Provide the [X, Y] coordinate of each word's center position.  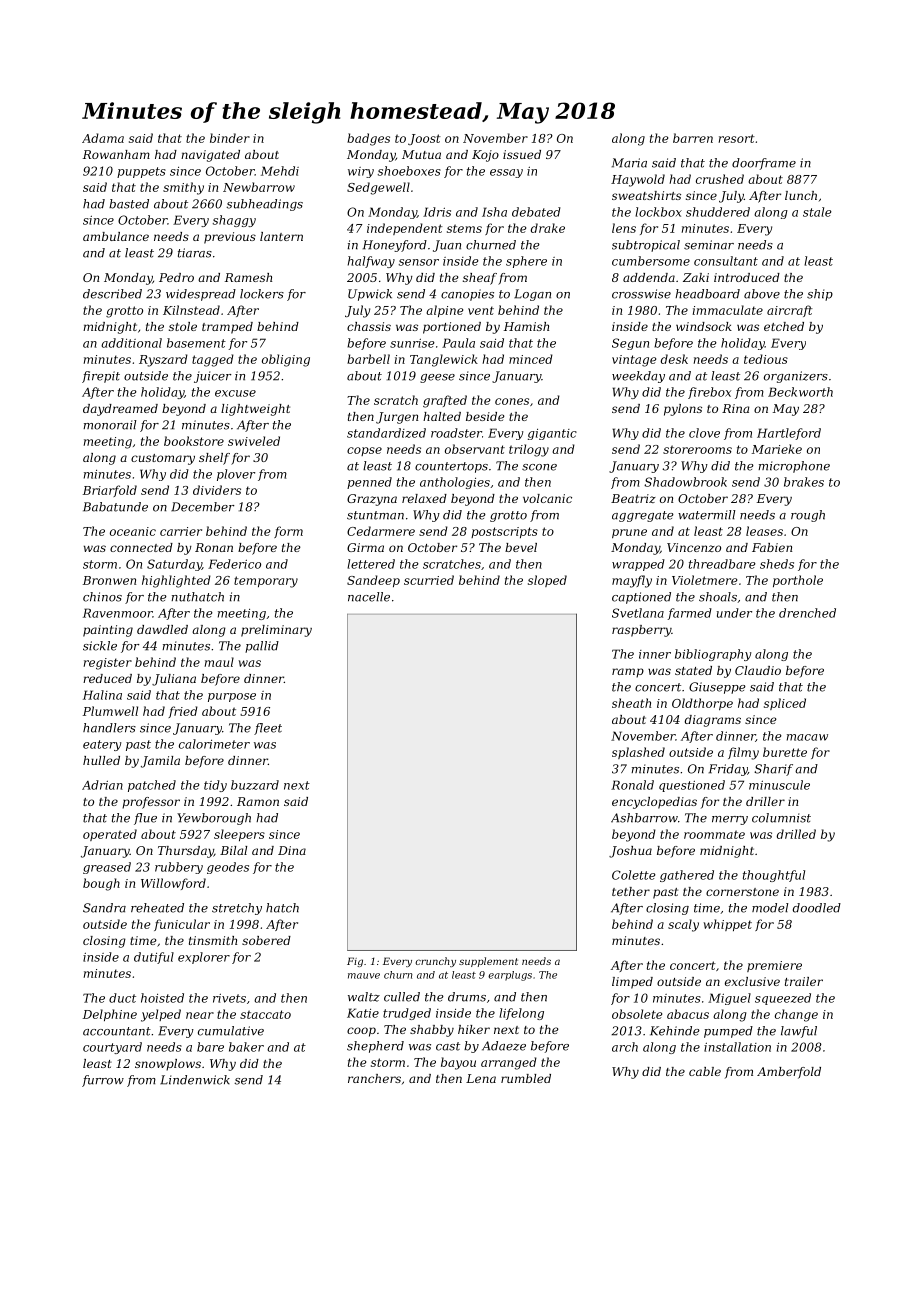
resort [736, 138]
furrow [103, 1081]
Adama [103, 138]
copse [364, 451]
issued [522, 154]
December [202, 507]
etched [784, 326]
